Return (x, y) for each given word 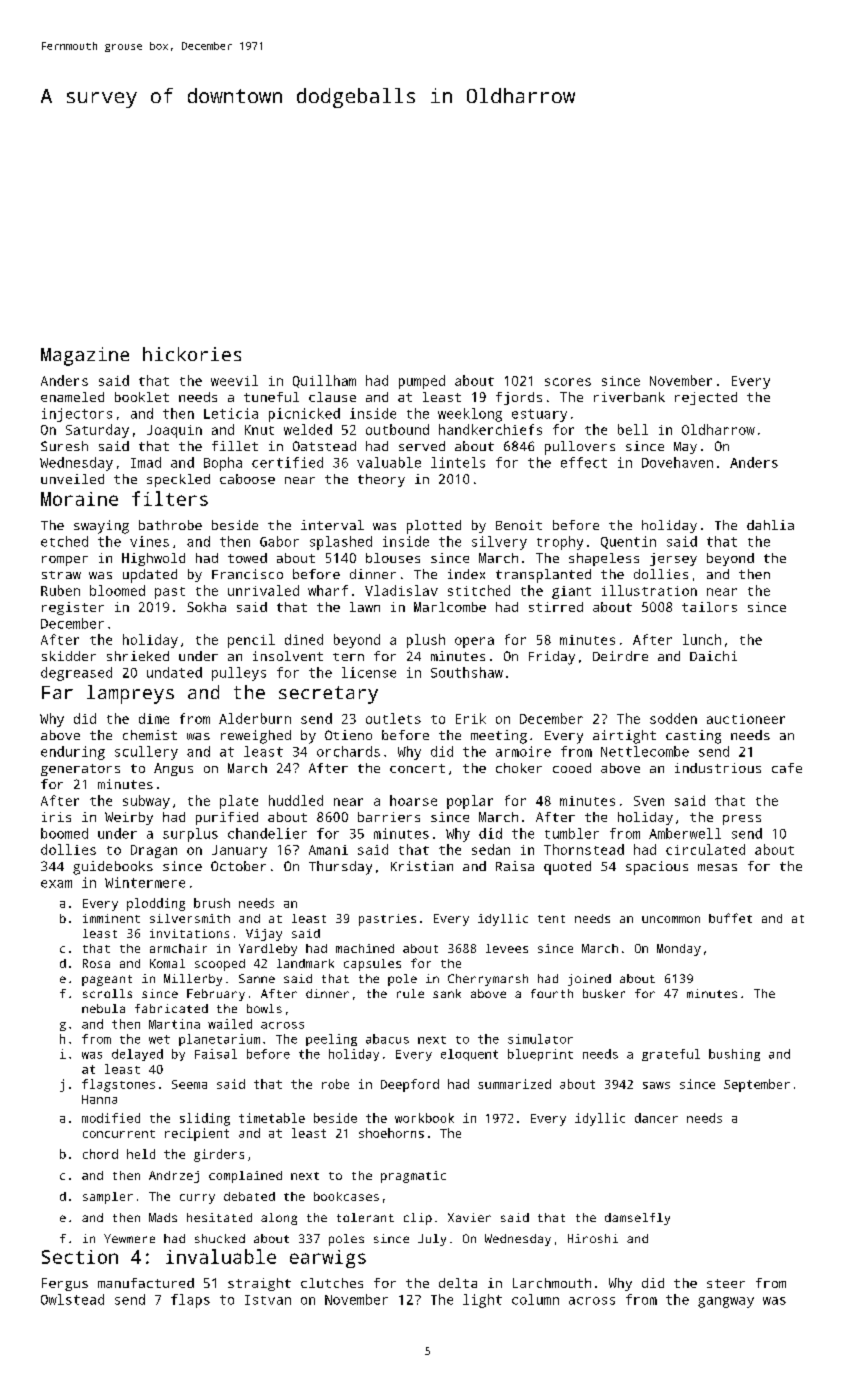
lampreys (130, 694)
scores (568, 382)
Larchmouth (552, 1283)
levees (507, 948)
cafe (787, 768)
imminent (111, 918)
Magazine (85, 356)
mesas (717, 867)
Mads (163, 1217)
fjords (519, 398)
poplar (470, 802)
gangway (726, 1302)
